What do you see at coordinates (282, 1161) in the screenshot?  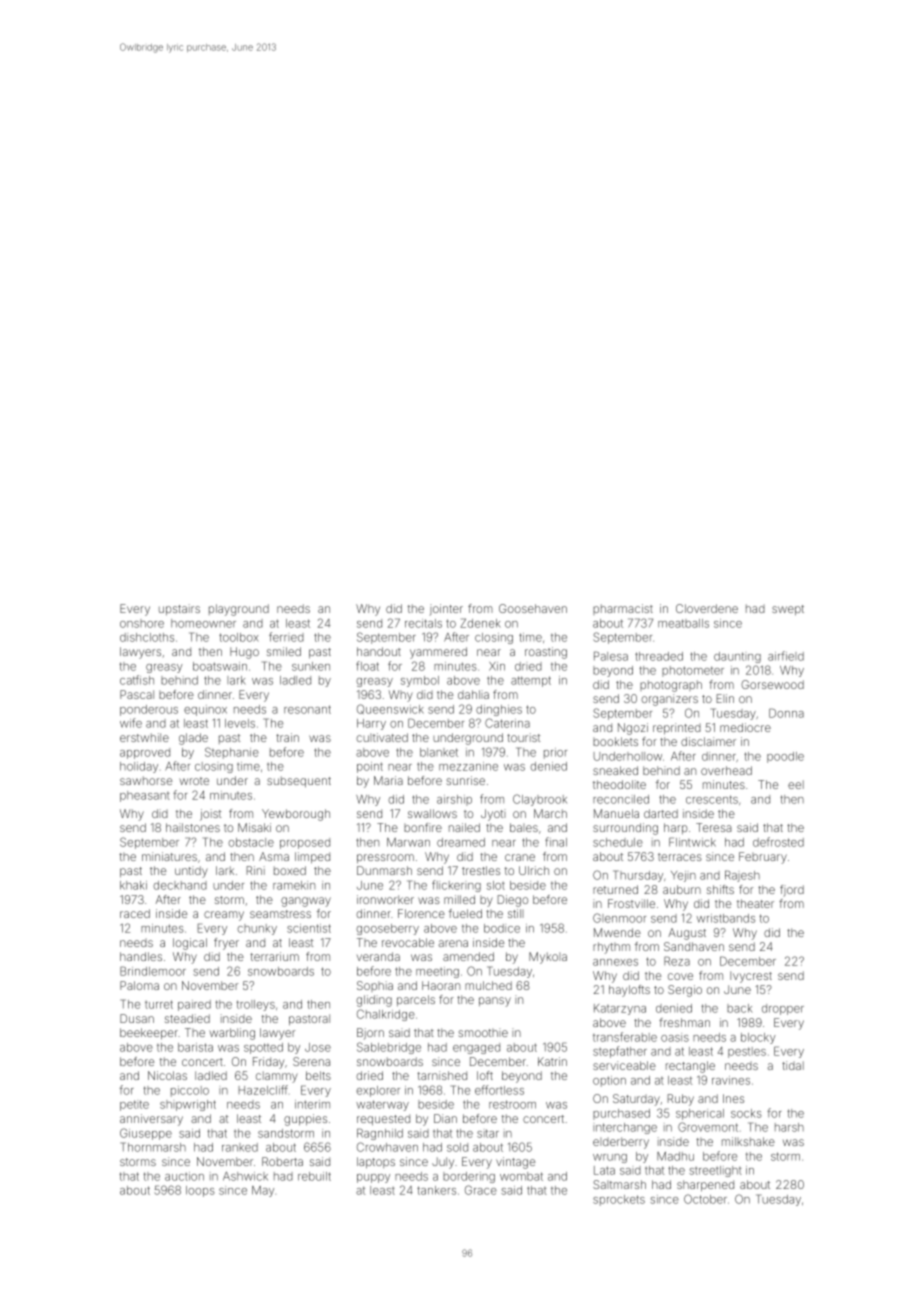 I see `Roberta` at bounding box center [282, 1161].
